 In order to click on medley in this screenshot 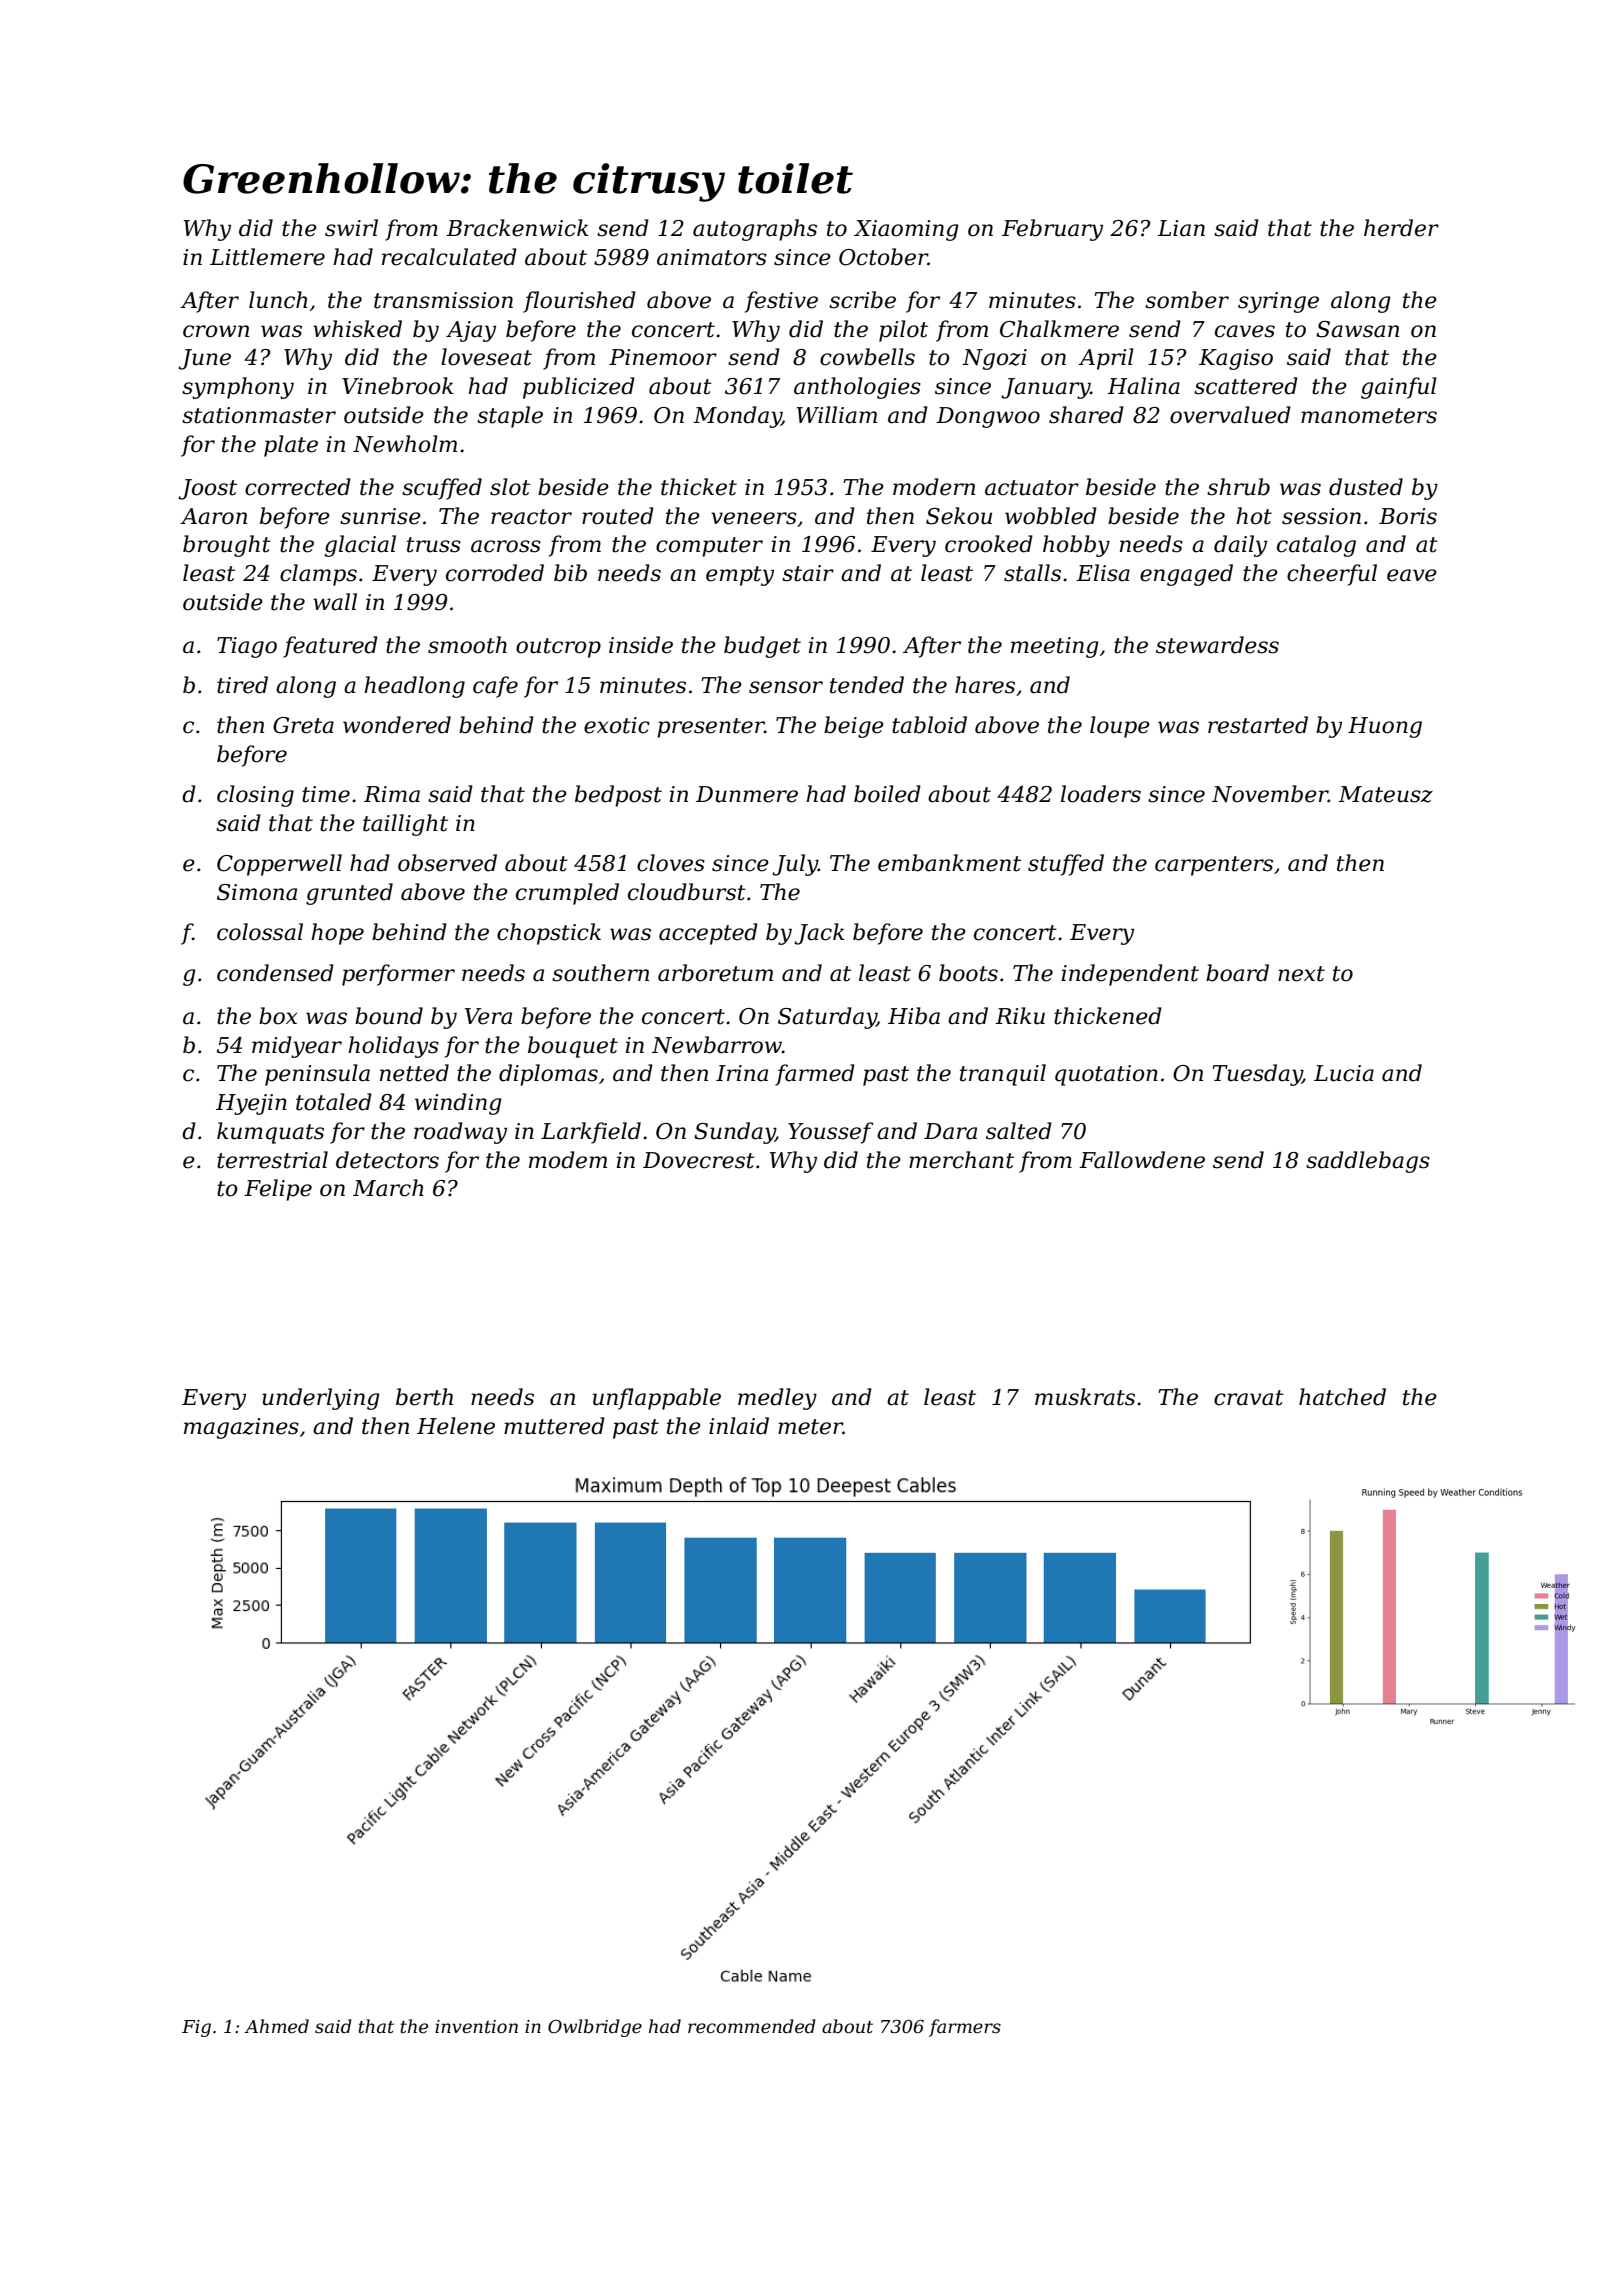, I will do `click(777, 1399)`.
